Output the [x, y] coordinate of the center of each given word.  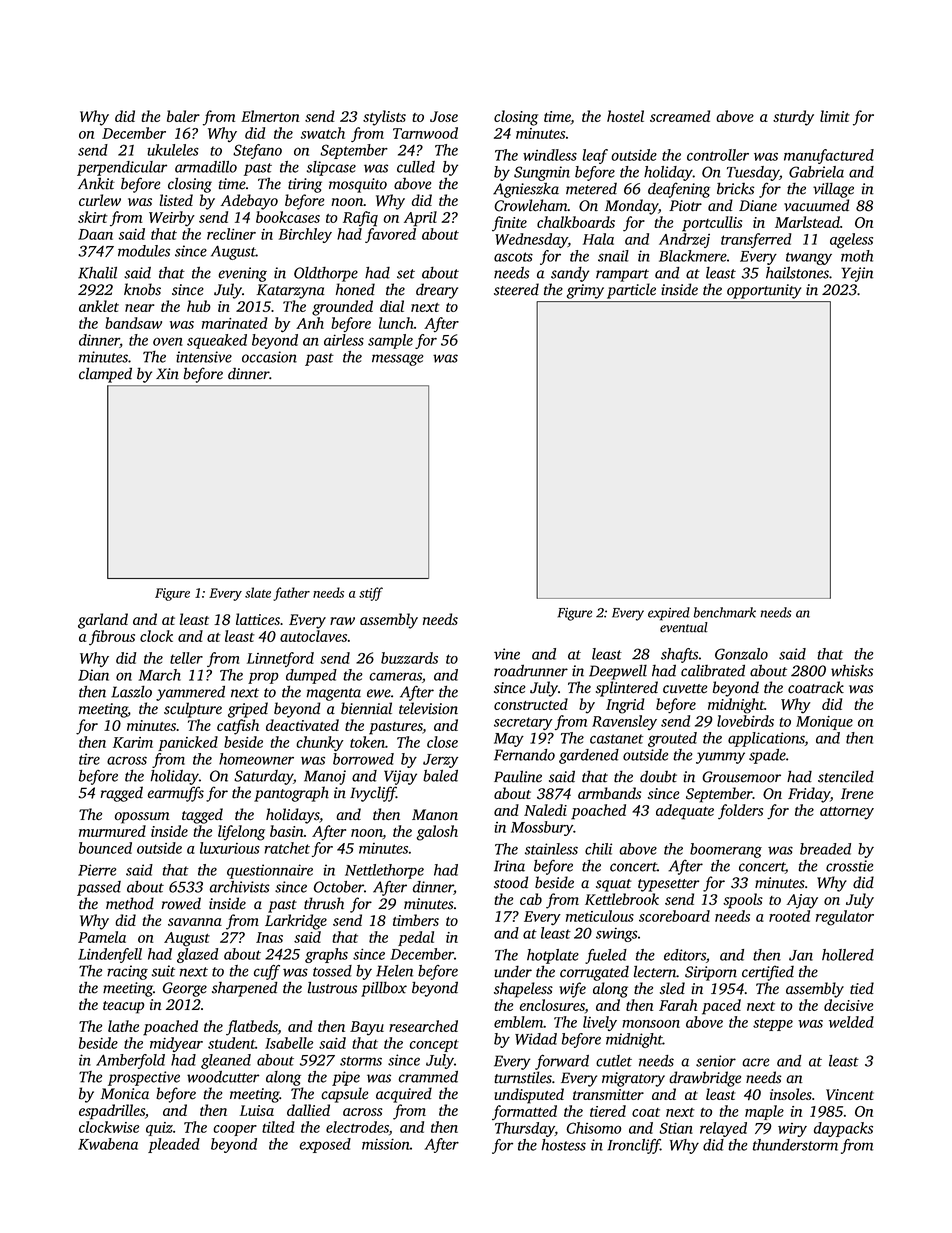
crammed [428, 1077]
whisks [852, 671]
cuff [267, 972]
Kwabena [108, 1144]
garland [103, 621]
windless [550, 155]
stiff [371, 594]
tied [862, 988]
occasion [269, 357]
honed [355, 289]
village [833, 190]
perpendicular [122, 168]
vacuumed [816, 205]
